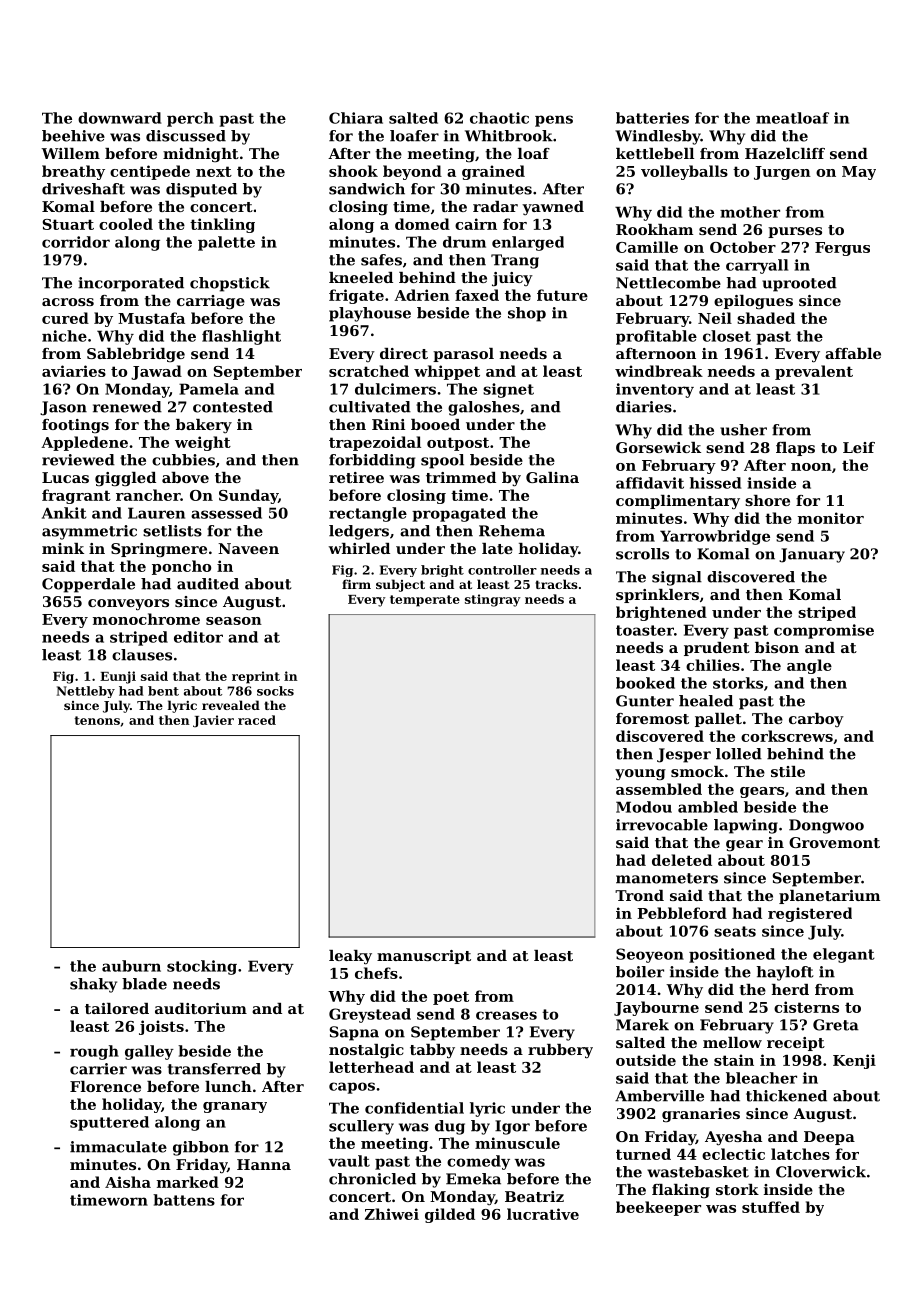 This screenshot has width=924, height=1308. What do you see at coordinates (184, 1200) in the screenshot?
I see `battens` at bounding box center [184, 1200].
